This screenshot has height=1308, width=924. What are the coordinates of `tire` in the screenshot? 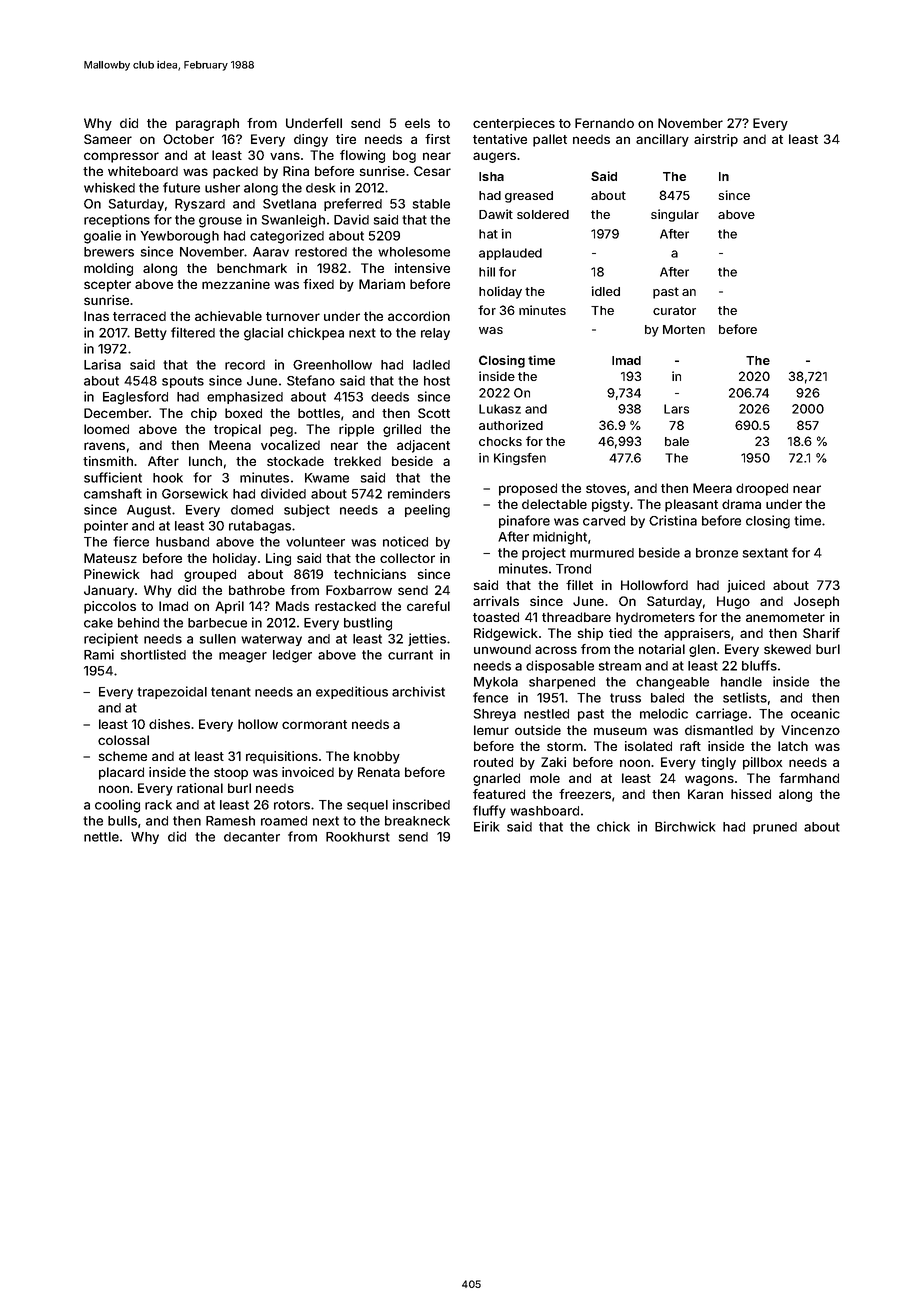 It's located at (346, 139).
